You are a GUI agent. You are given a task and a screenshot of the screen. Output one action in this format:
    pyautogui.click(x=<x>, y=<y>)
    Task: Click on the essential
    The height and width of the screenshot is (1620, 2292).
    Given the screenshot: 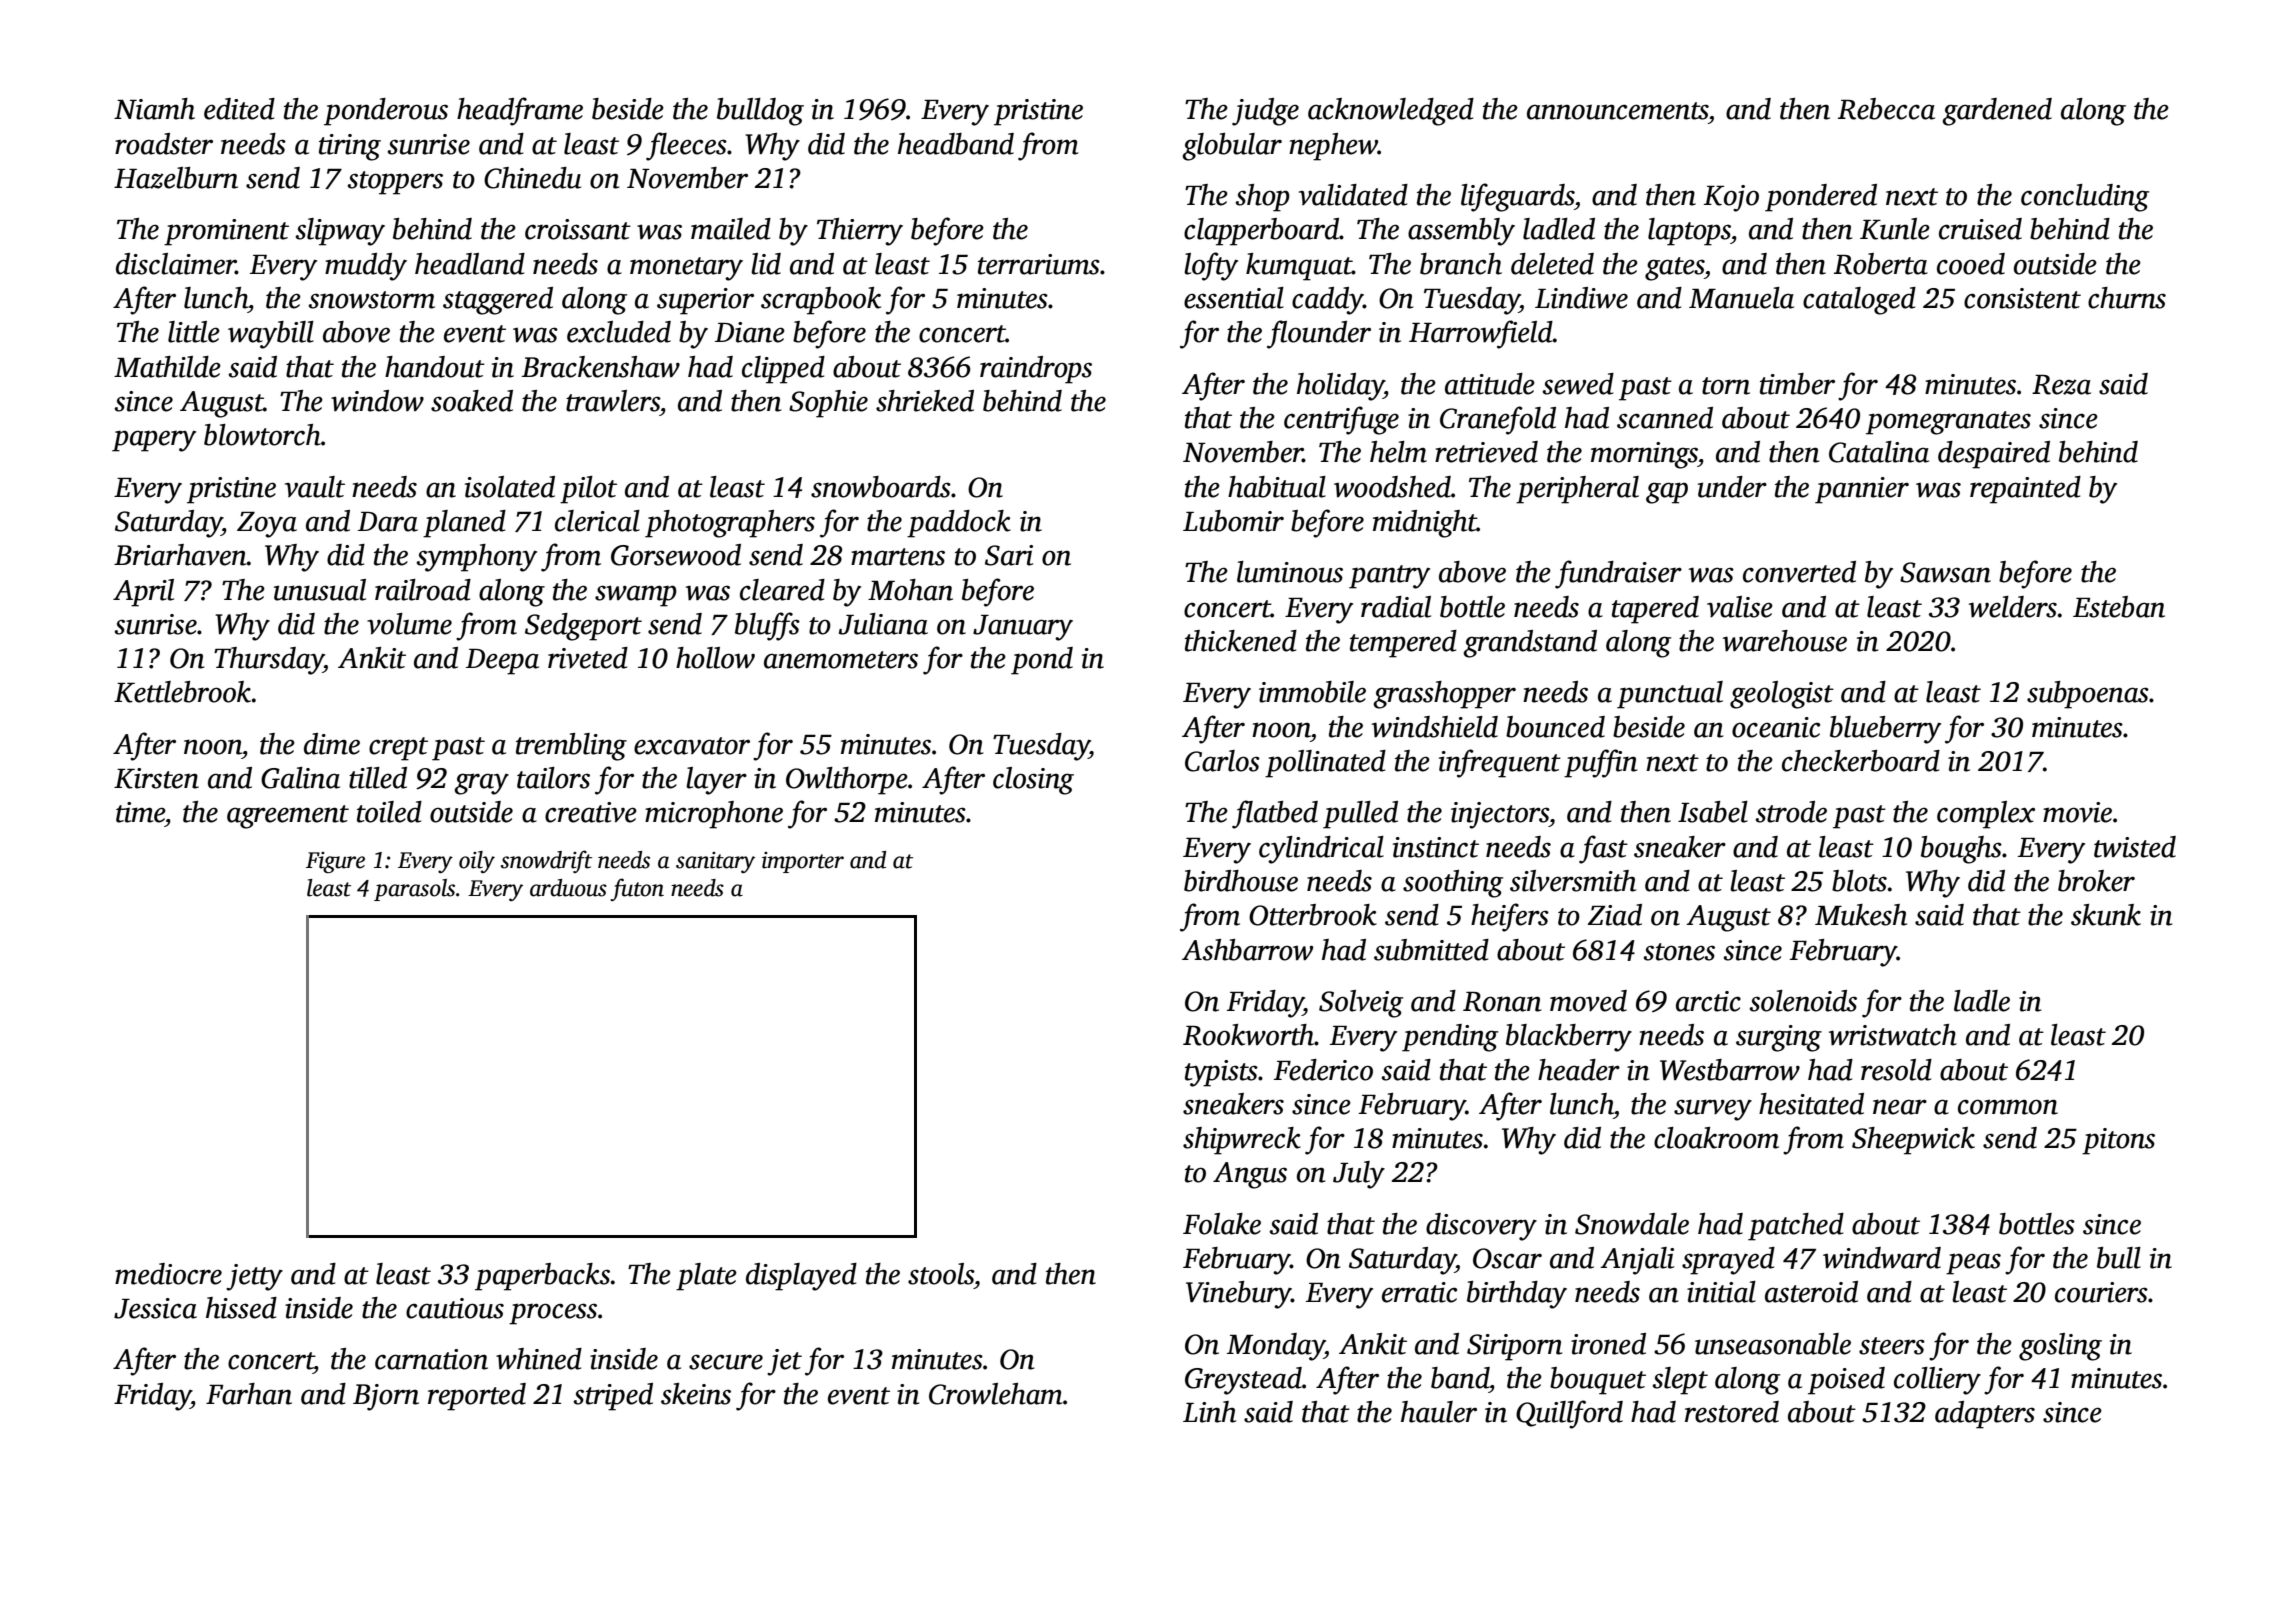 What is the action you would take?
    pyautogui.click(x=1234, y=298)
